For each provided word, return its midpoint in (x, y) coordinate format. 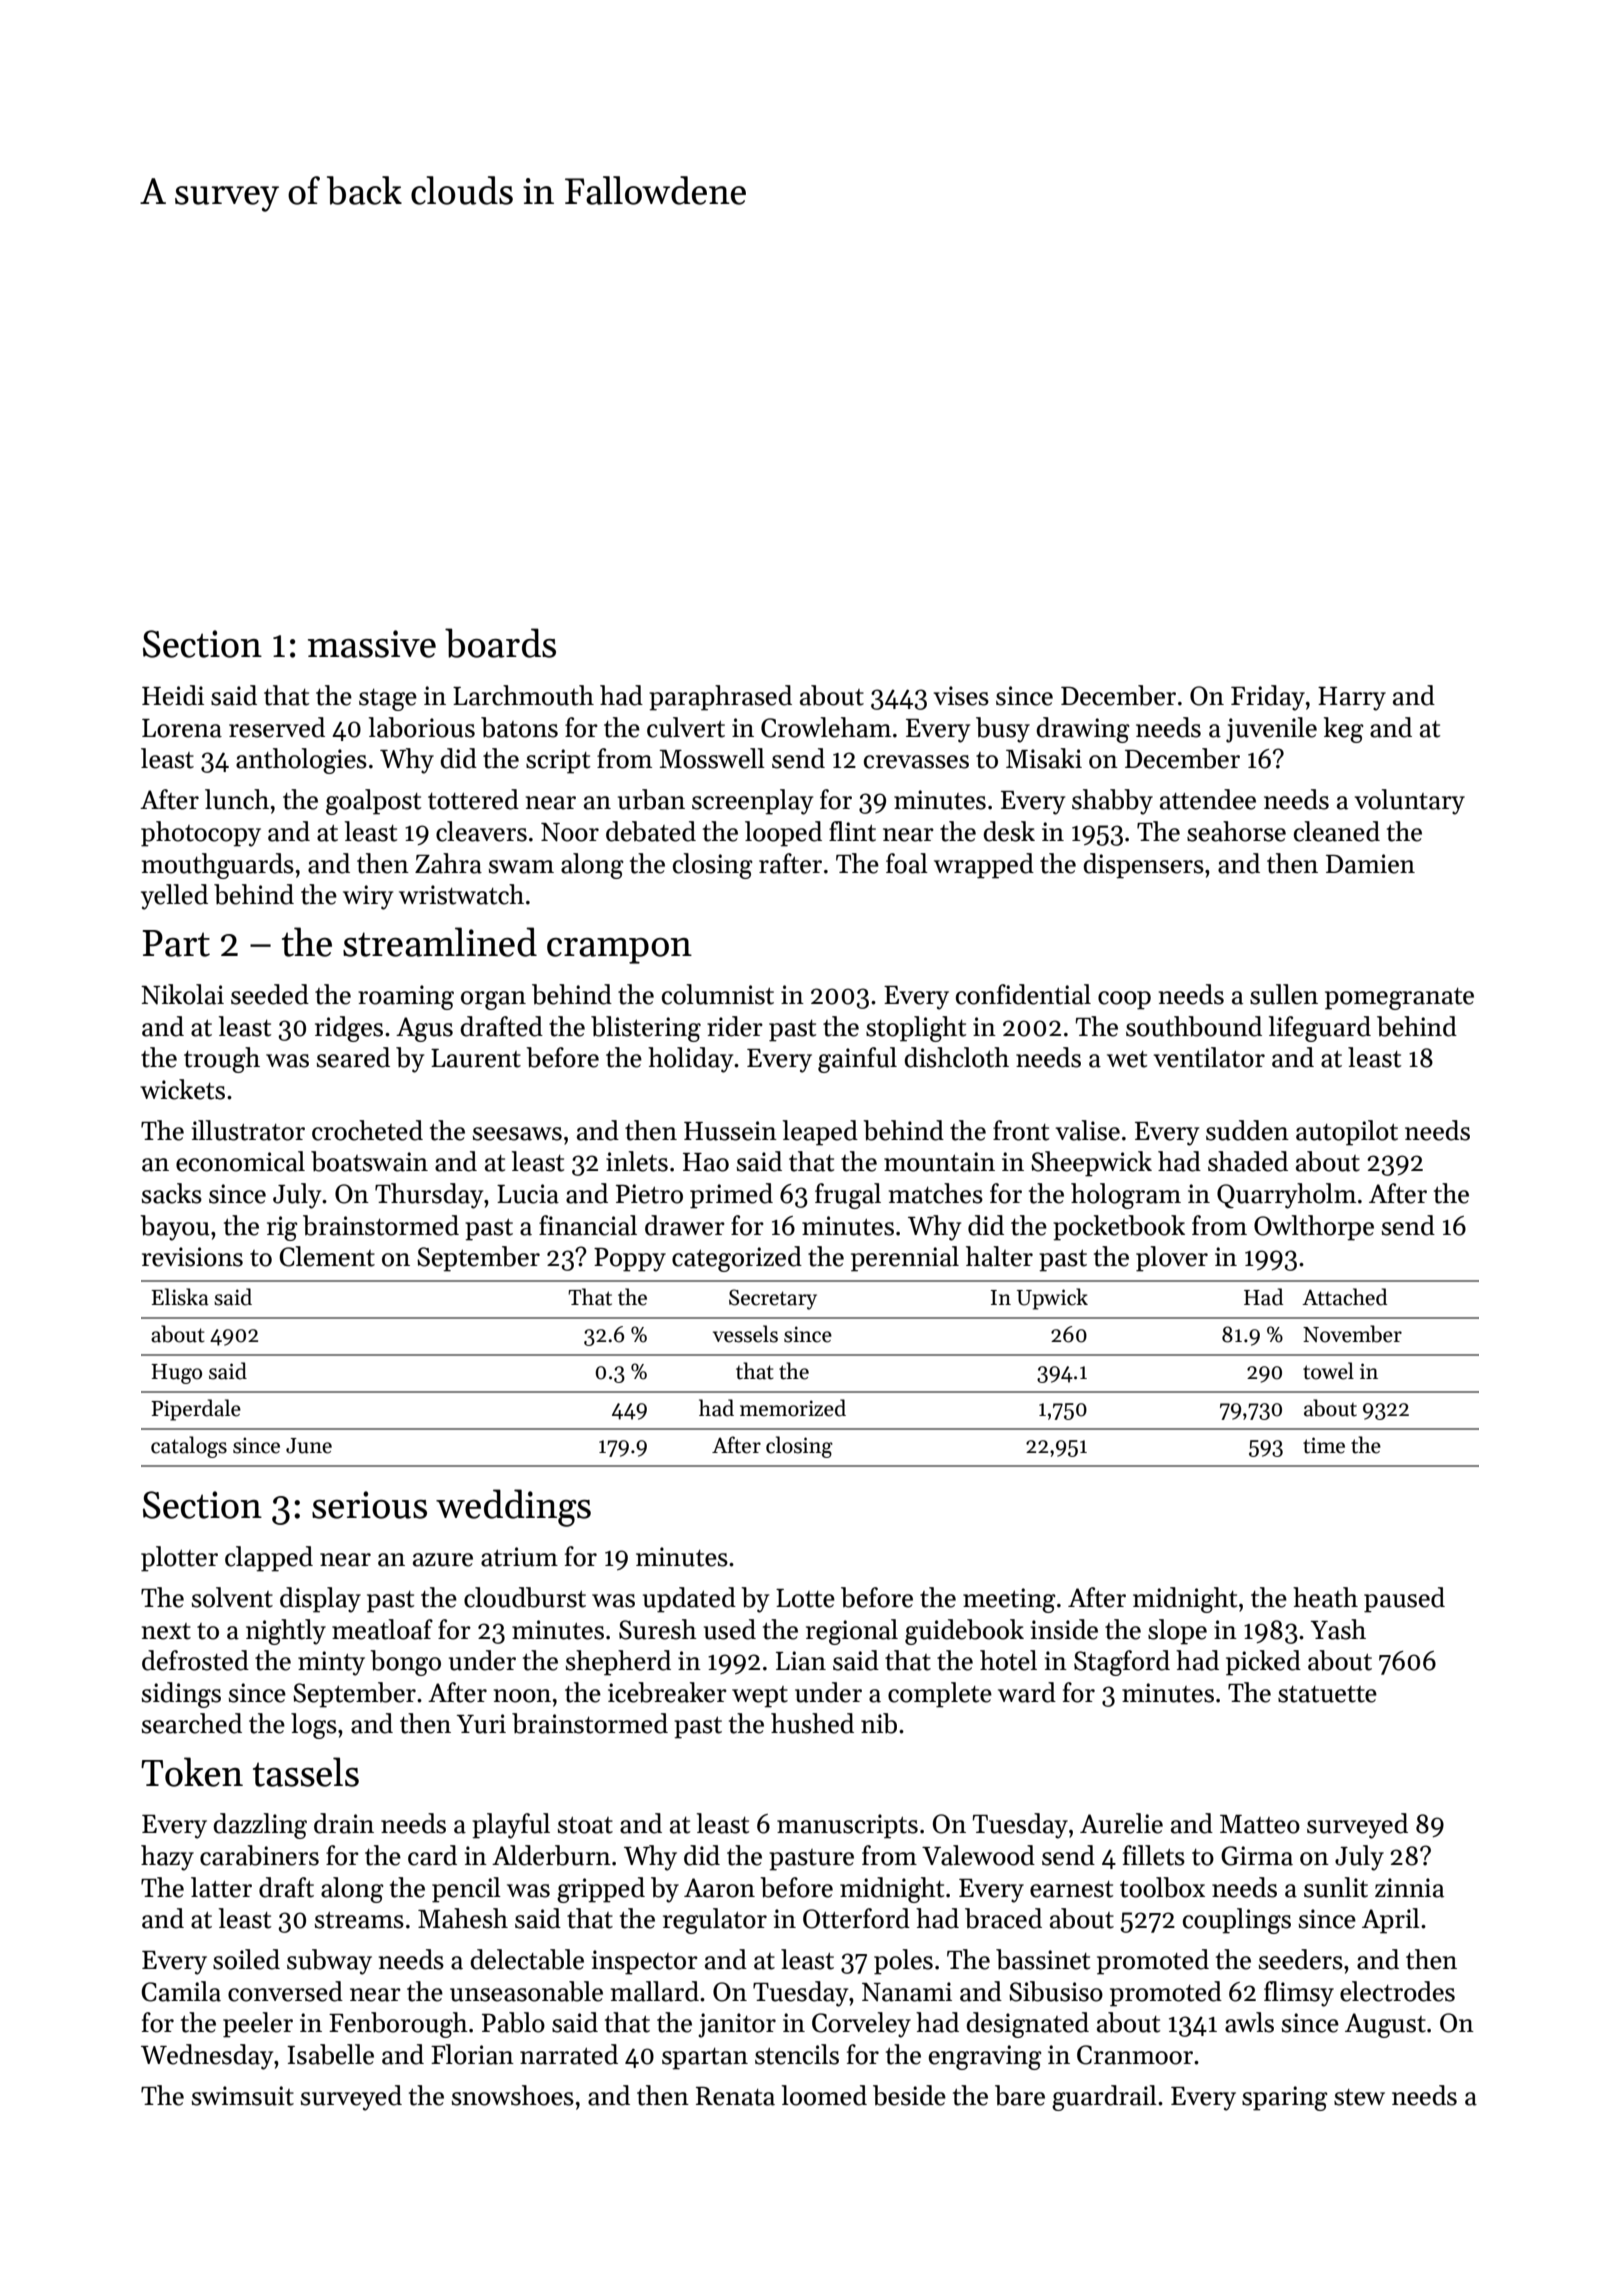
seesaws (517, 1134)
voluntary (1409, 802)
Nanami (907, 1992)
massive (372, 644)
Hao (706, 1162)
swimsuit (243, 2096)
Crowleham (826, 727)
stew (1359, 2097)
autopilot (1347, 1133)
